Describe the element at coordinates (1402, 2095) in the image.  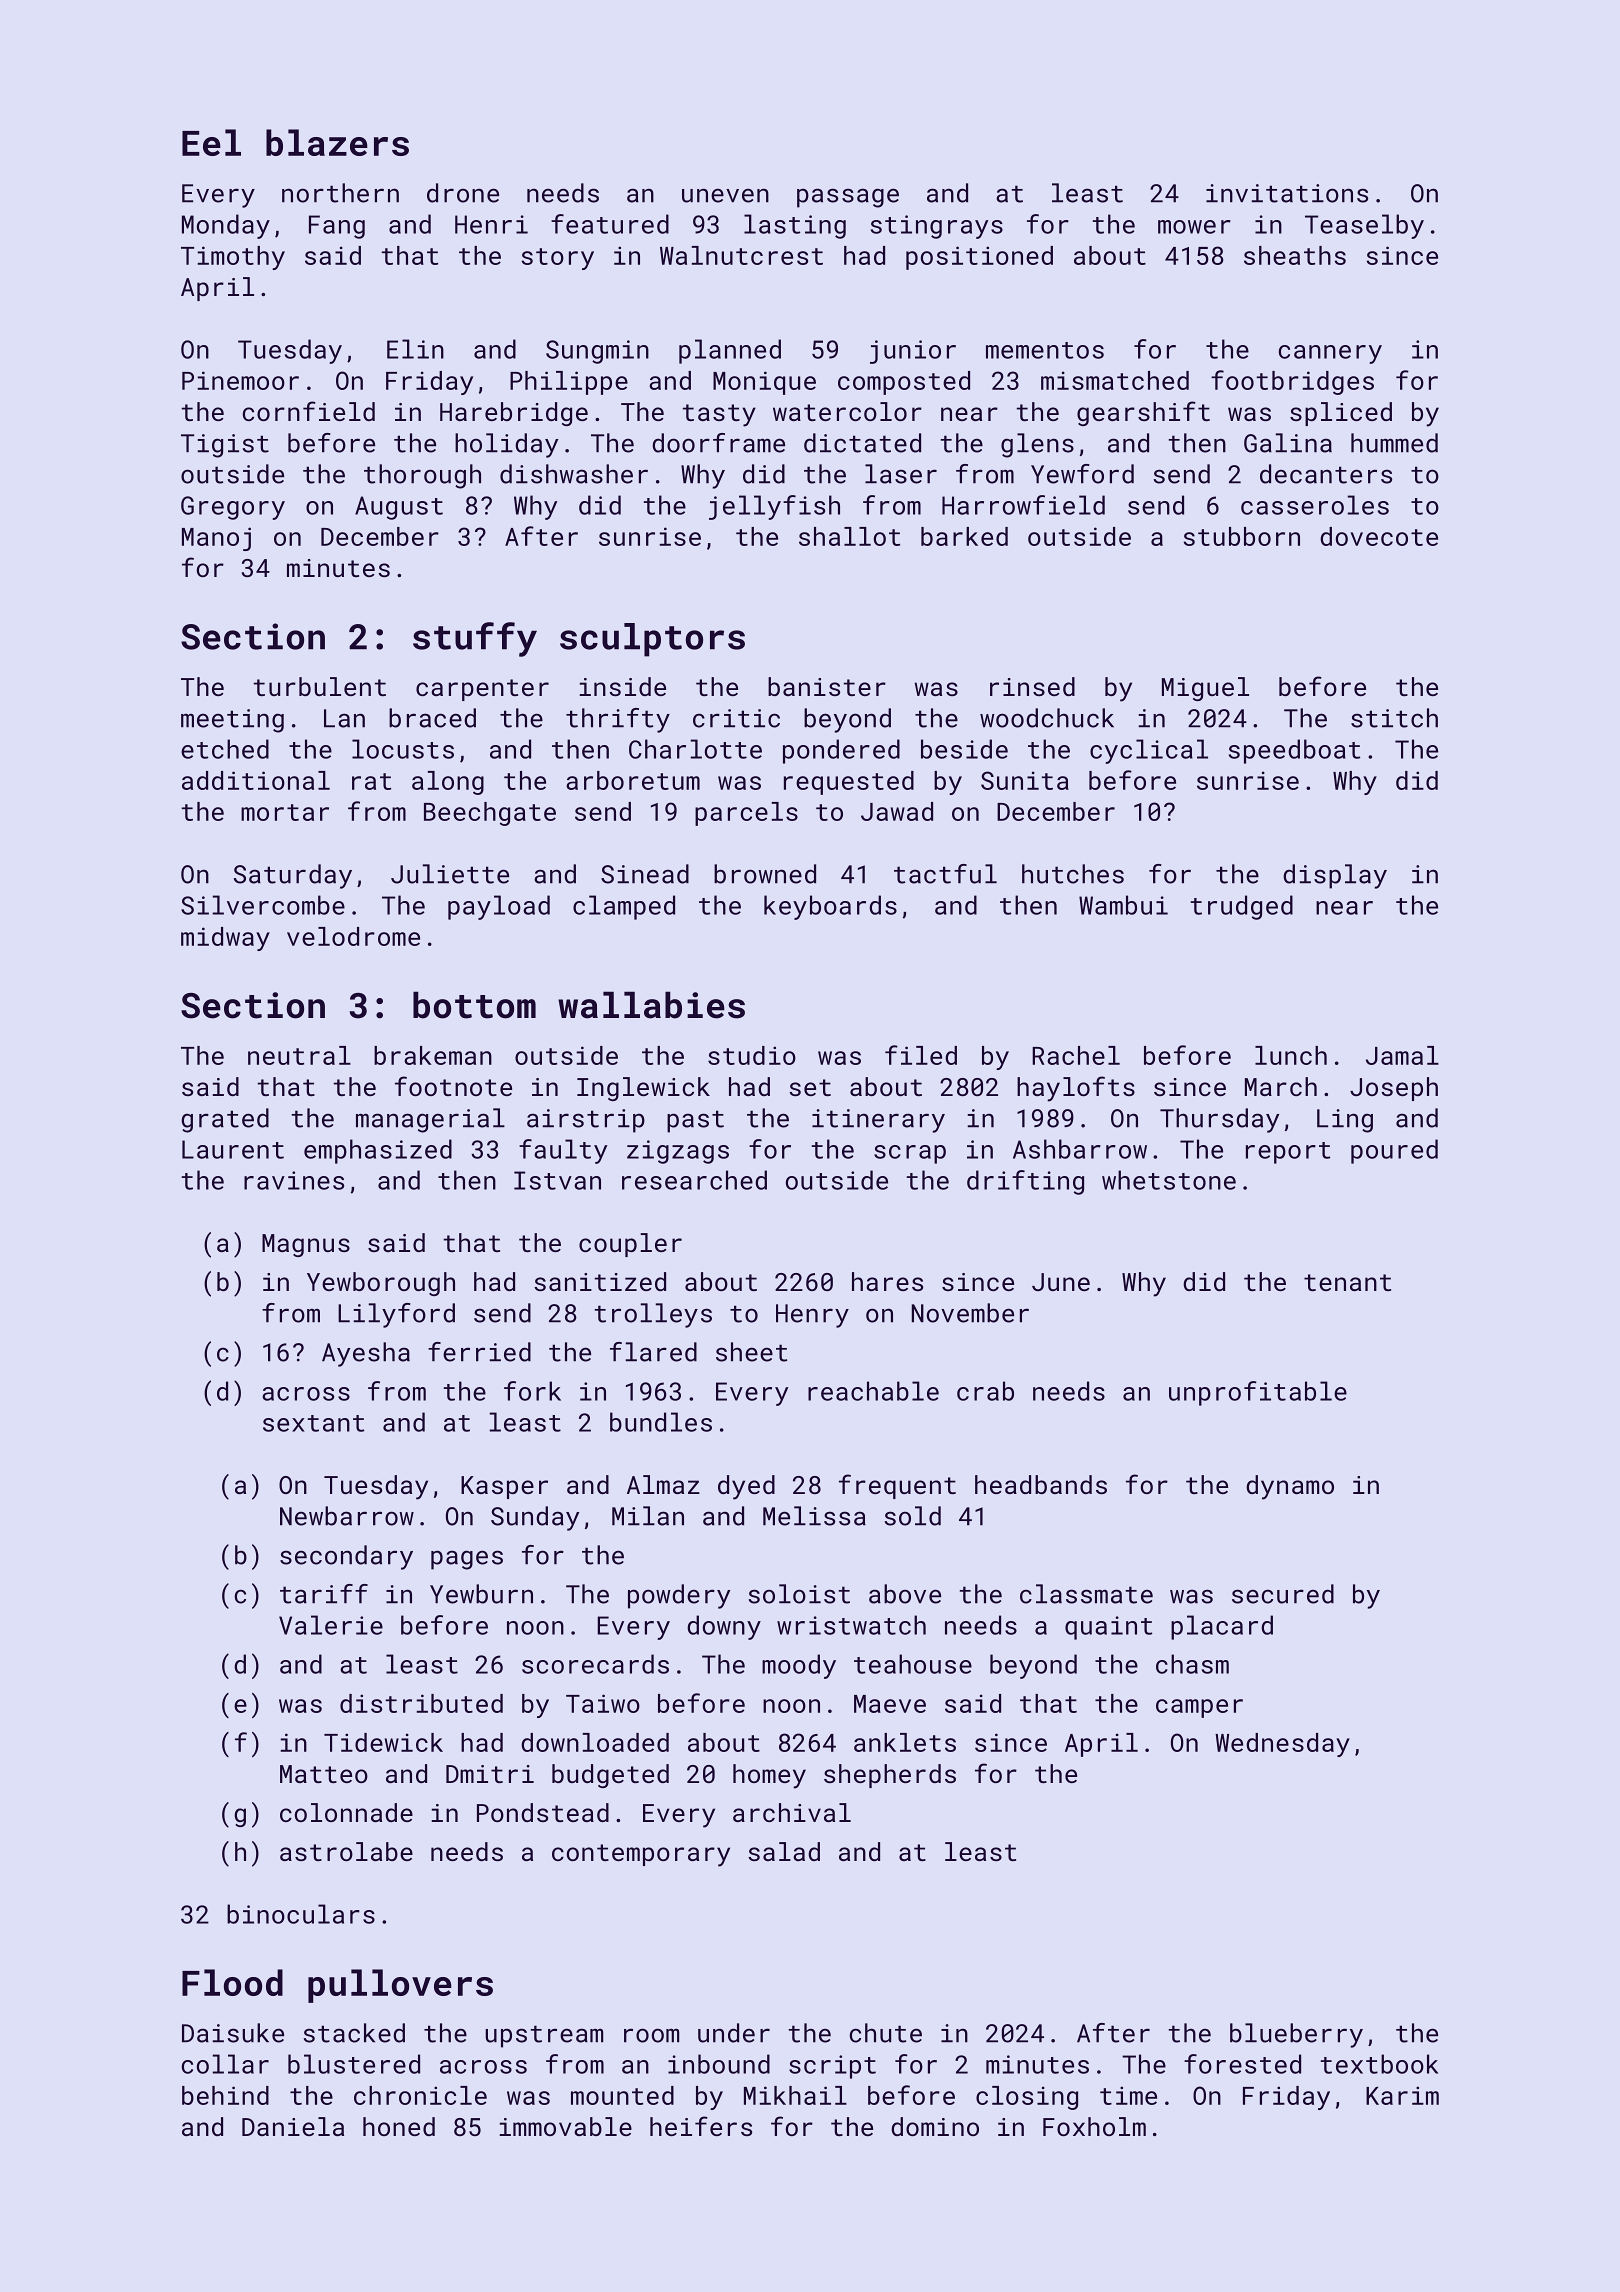
I see `Karim` at that location.
